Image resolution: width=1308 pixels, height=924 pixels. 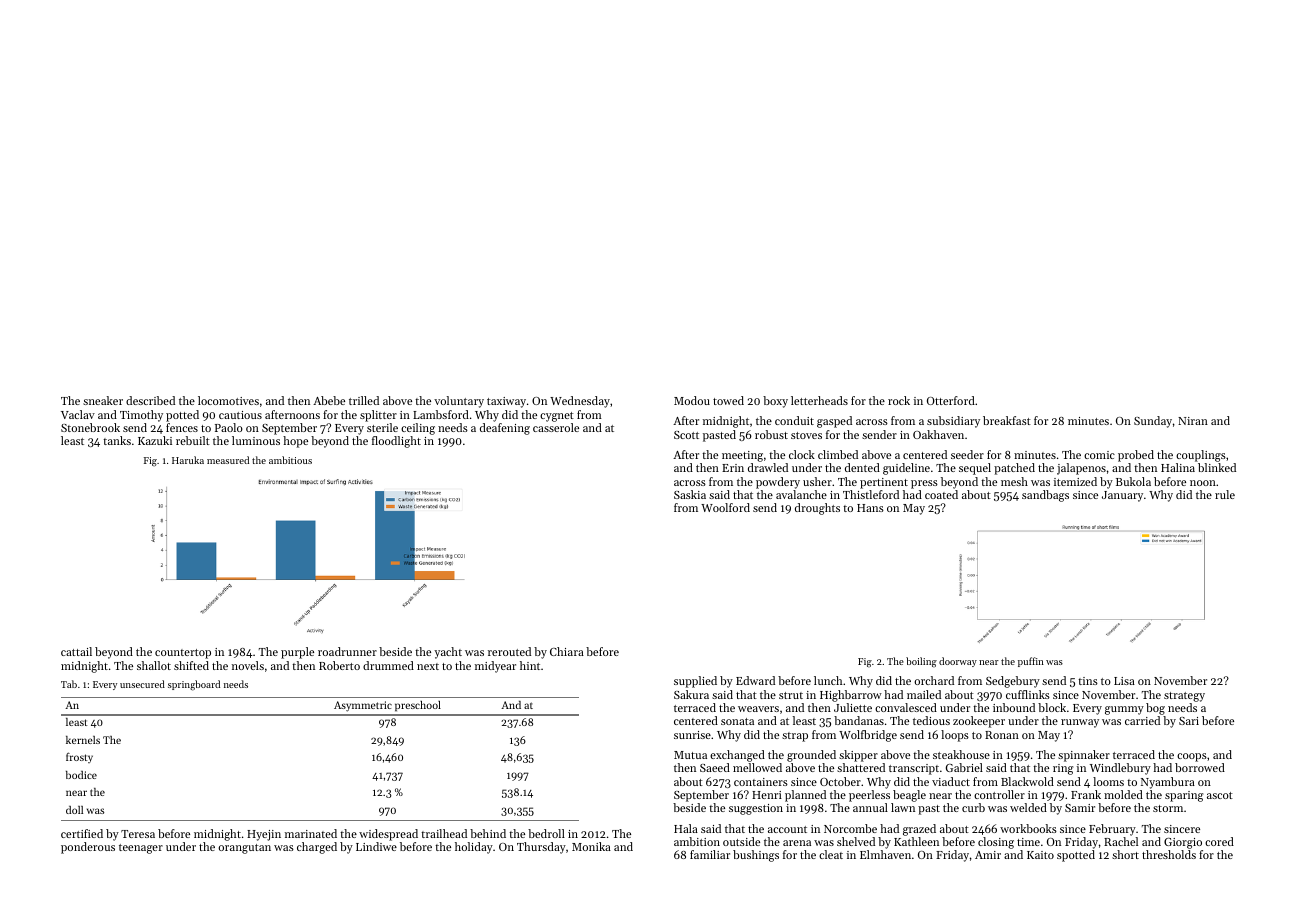 What do you see at coordinates (297, 653) in the screenshot?
I see `purple` at bounding box center [297, 653].
